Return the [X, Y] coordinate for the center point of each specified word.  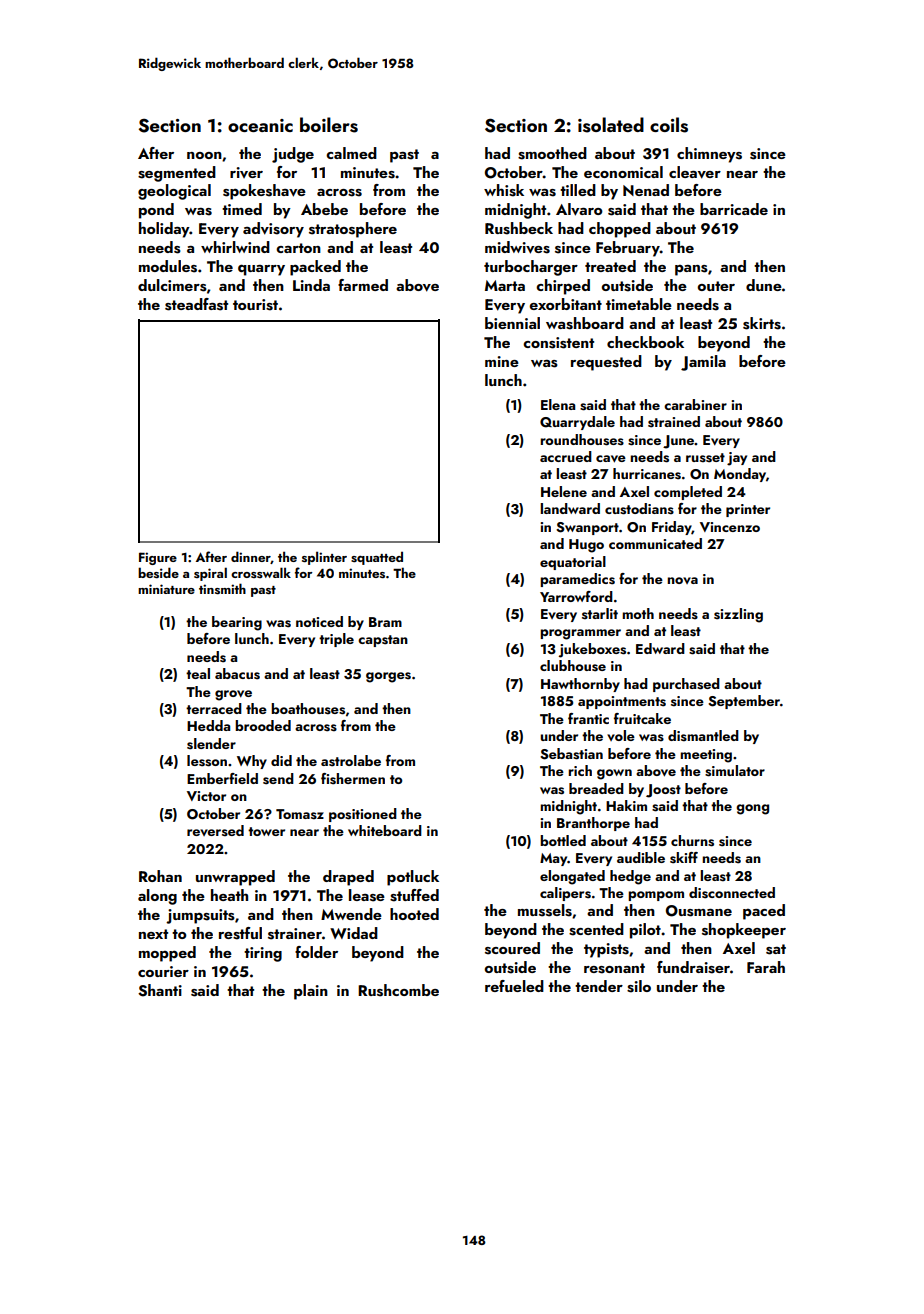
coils [669, 125]
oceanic [260, 125]
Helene [564, 491]
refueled [514, 986]
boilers [329, 125]
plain [311, 992]
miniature [166, 589]
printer [748, 510]
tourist [255, 305]
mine [502, 361]
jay [737, 459]
